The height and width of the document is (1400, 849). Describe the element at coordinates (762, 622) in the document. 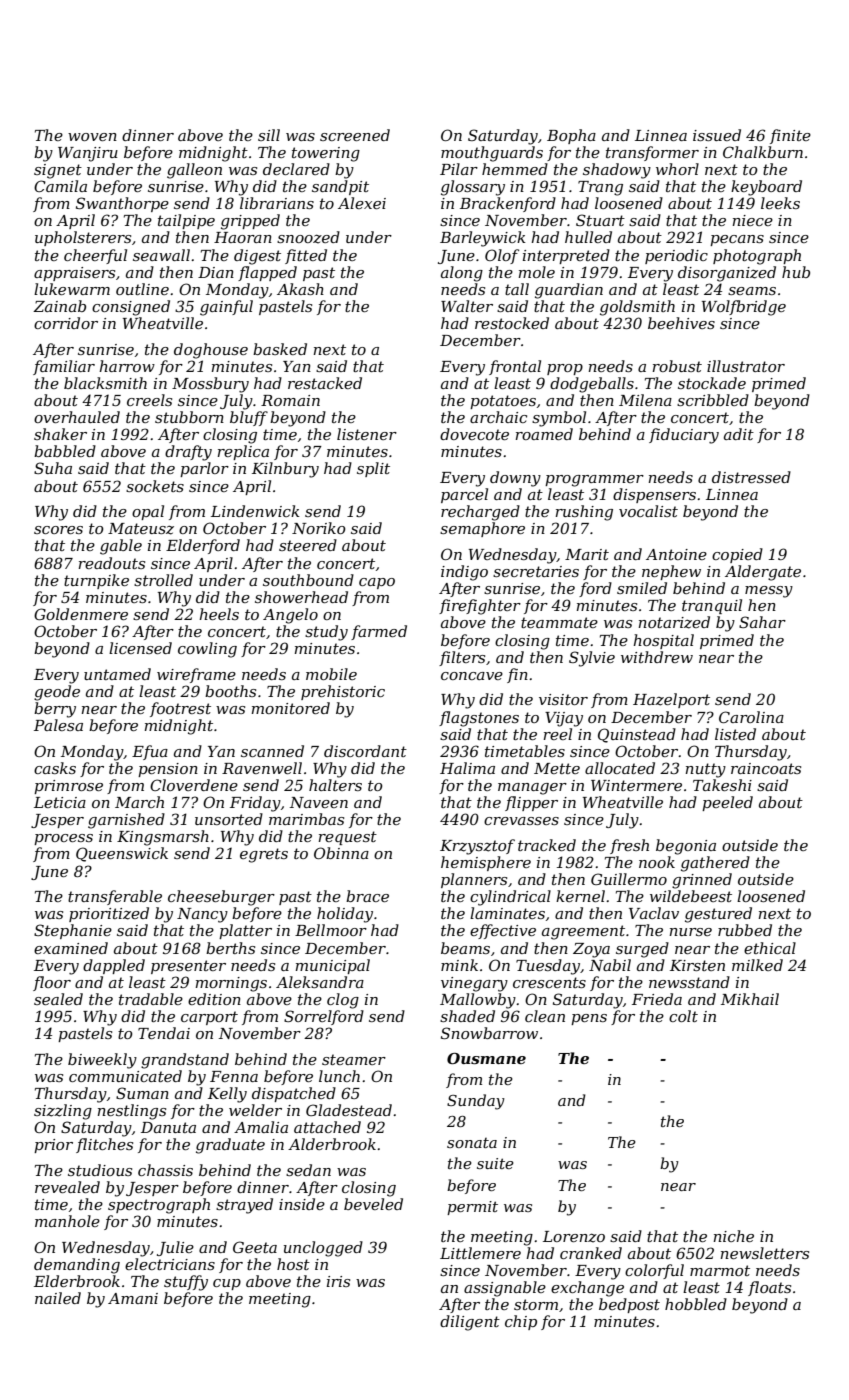

I see `Sahar` at that location.
